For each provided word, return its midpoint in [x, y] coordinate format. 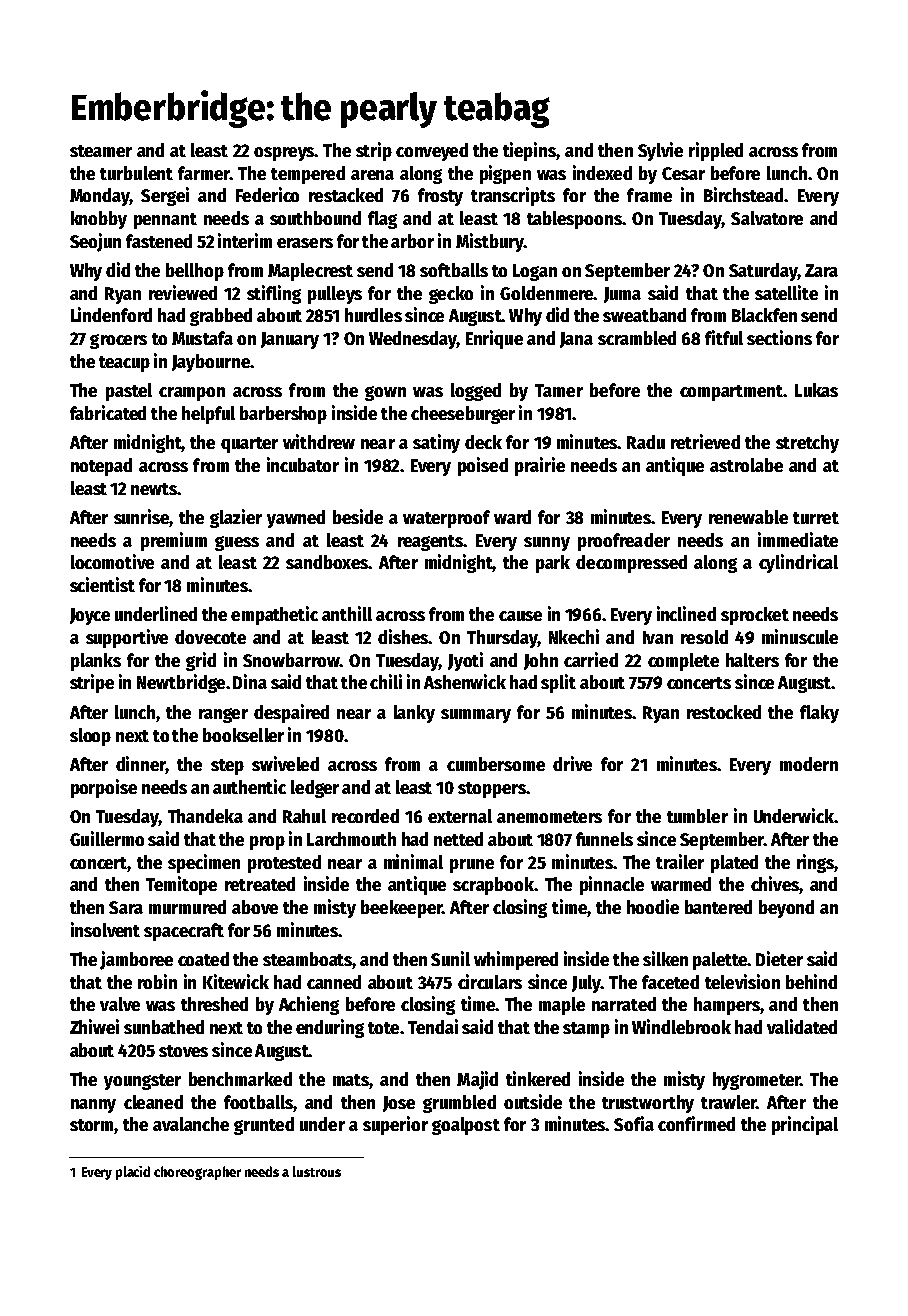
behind [811, 981]
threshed [214, 1004]
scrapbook [493, 886]
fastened [159, 241]
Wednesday [413, 340]
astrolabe [746, 465]
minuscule [800, 636]
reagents [430, 543]
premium [174, 541]
